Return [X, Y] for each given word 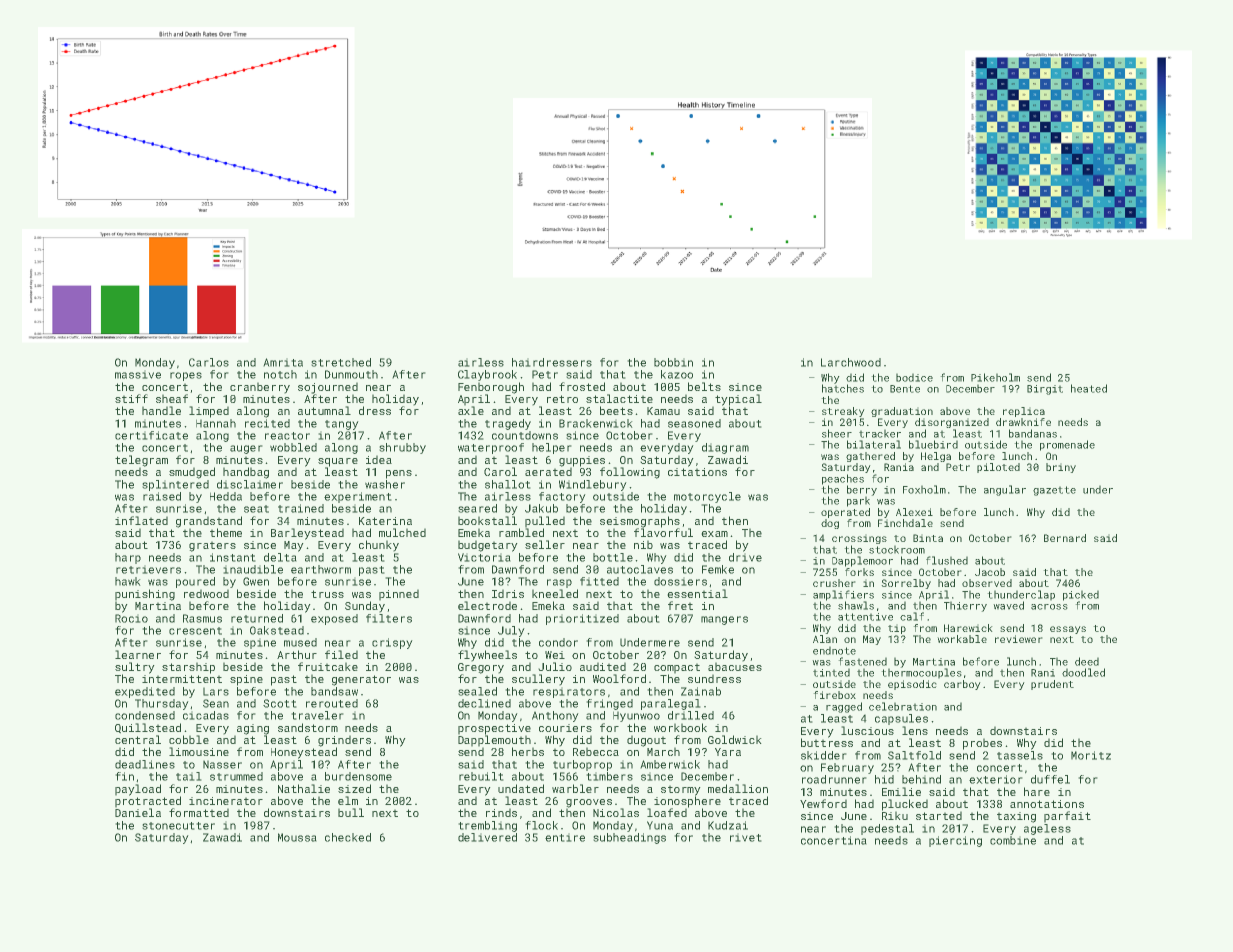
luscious [867, 730]
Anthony [555, 716]
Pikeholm [995, 377]
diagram [725, 448]
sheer [837, 433]
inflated [141, 520]
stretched [341, 362]
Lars [216, 692]
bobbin [673, 362]
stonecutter [179, 826]
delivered [487, 837]
